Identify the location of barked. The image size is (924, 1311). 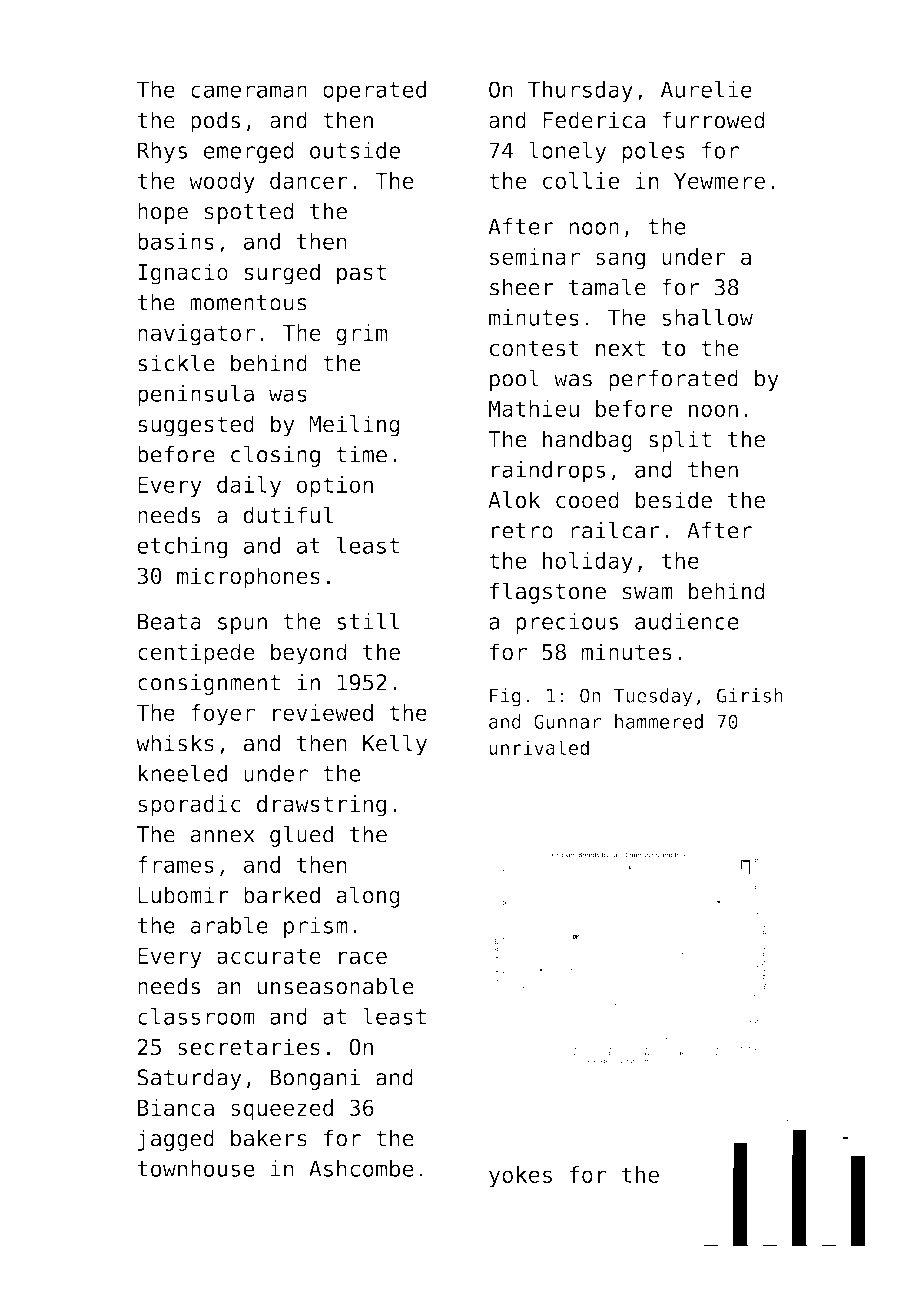
(282, 895).
